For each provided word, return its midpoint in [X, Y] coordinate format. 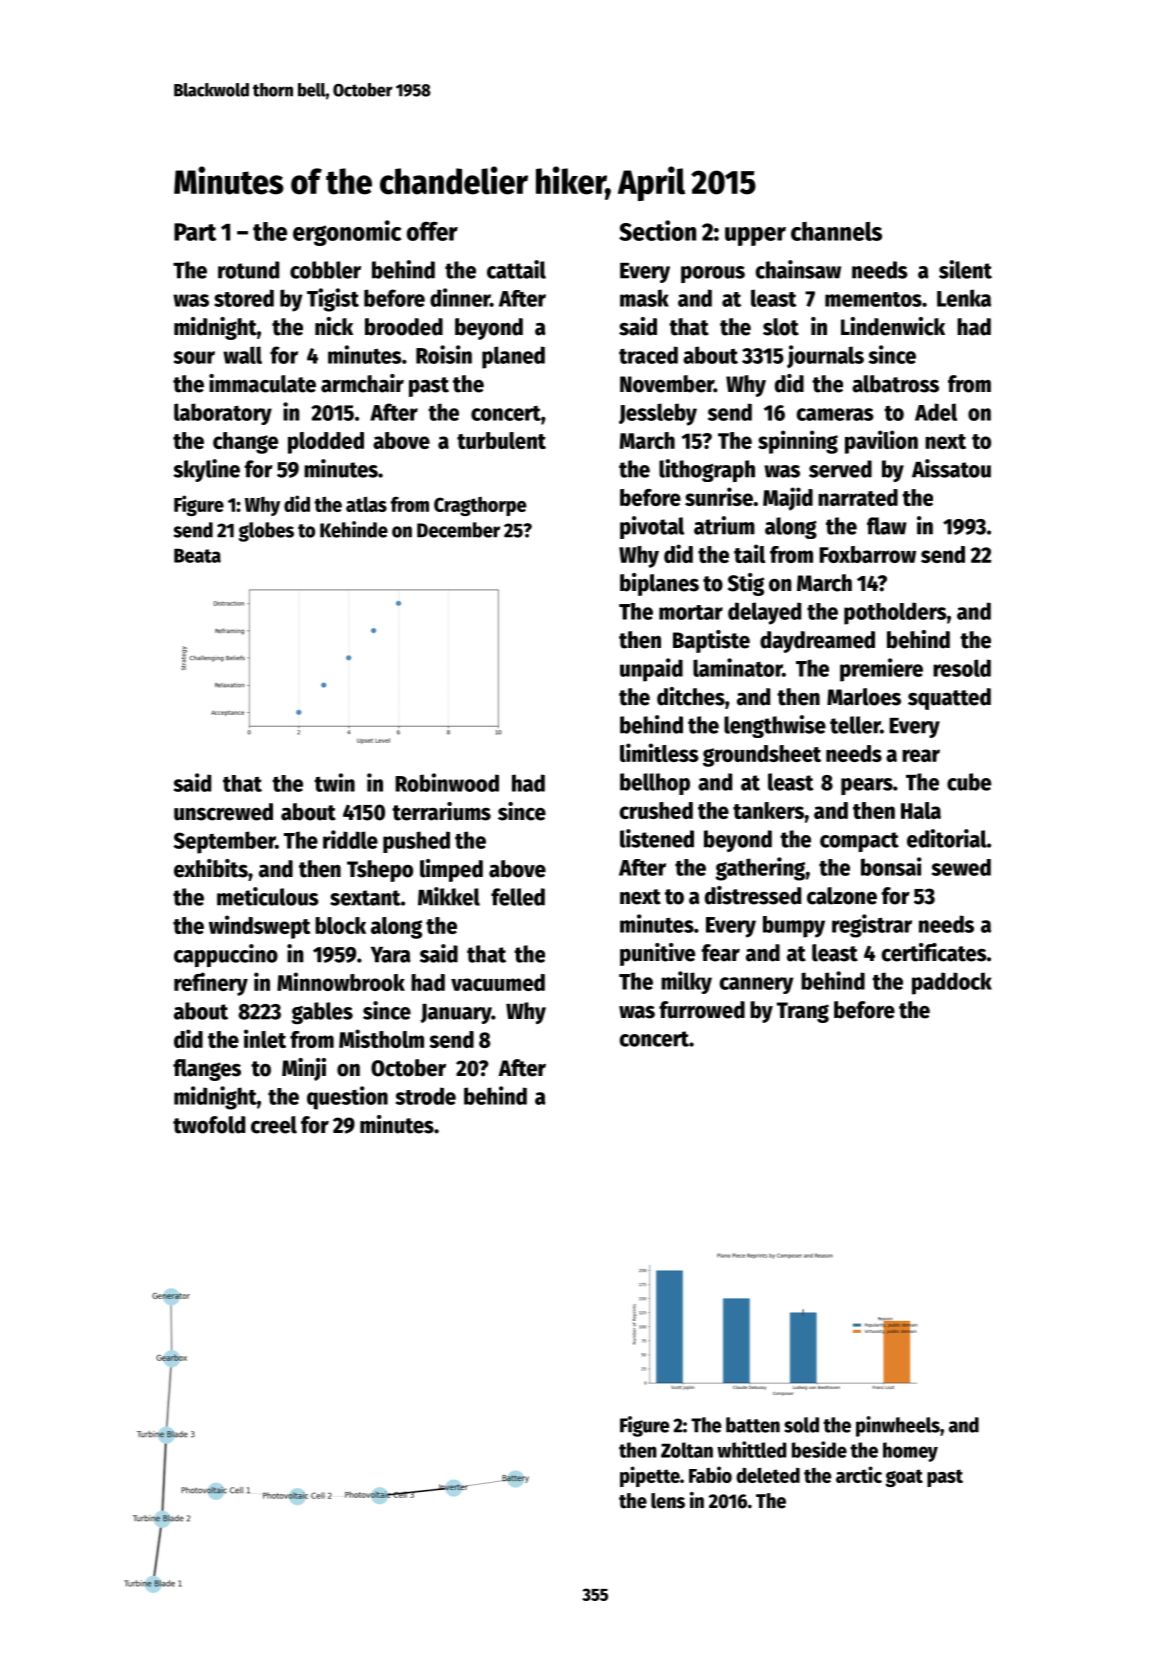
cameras [835, 414]
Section [657, 230]
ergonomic [347, 233]
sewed [961, 867]
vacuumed [498, 982]
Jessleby [658, 414]
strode [426, 1096]
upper [755, 236]
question [347, 1098]
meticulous [268, 896]
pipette [650, 1476]
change [245, 443]
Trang [803, 1012]
